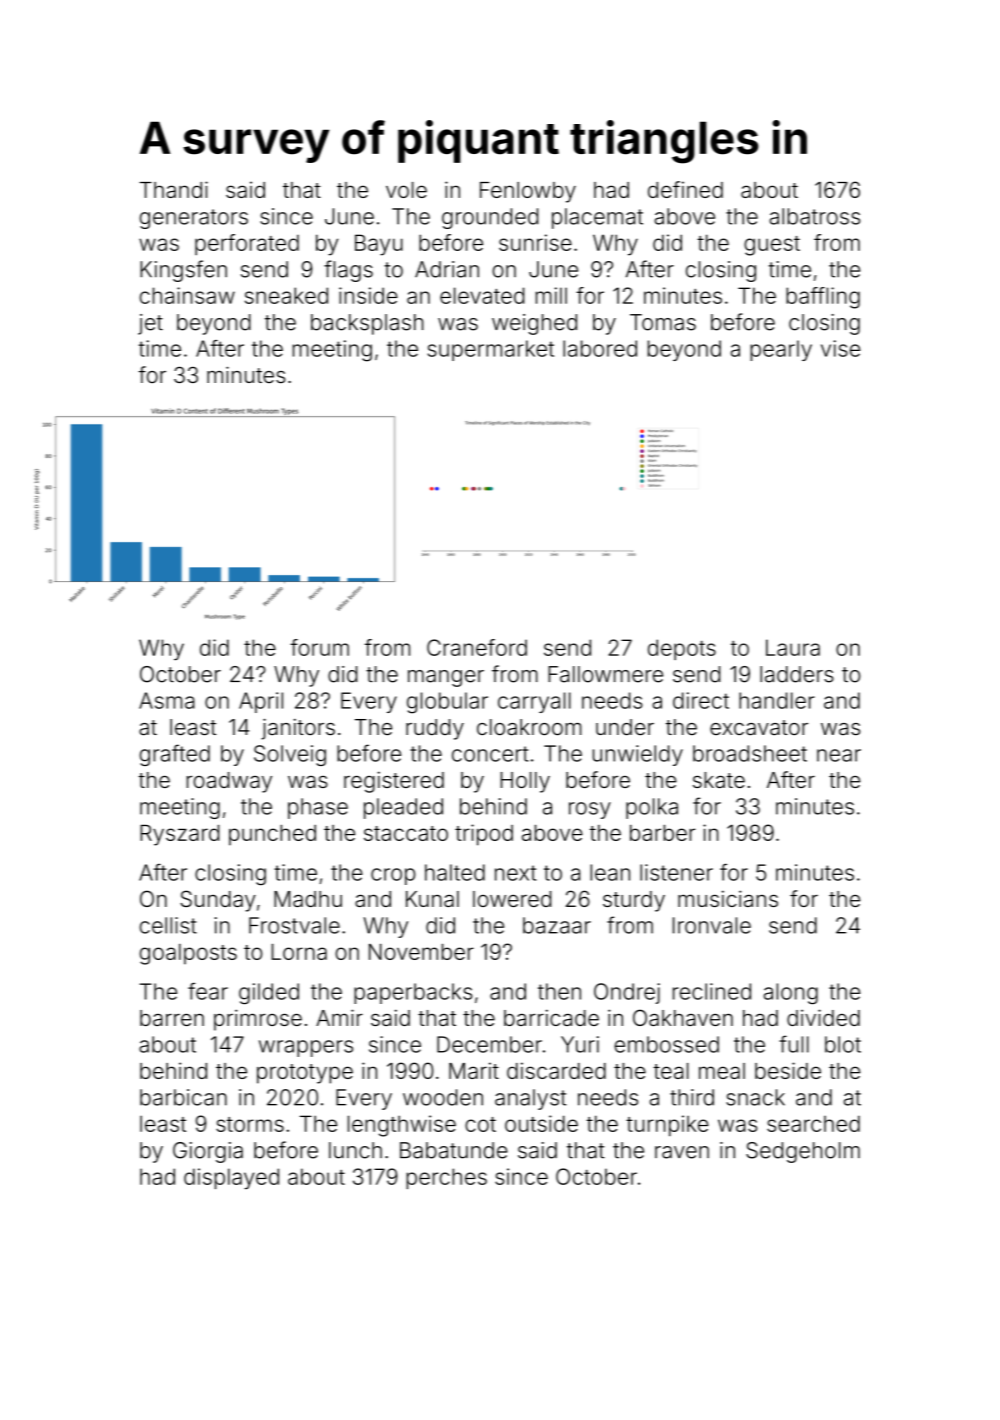  Describe the element at coordinates (491, 350) in the document. I see `supermarket` at that location.
